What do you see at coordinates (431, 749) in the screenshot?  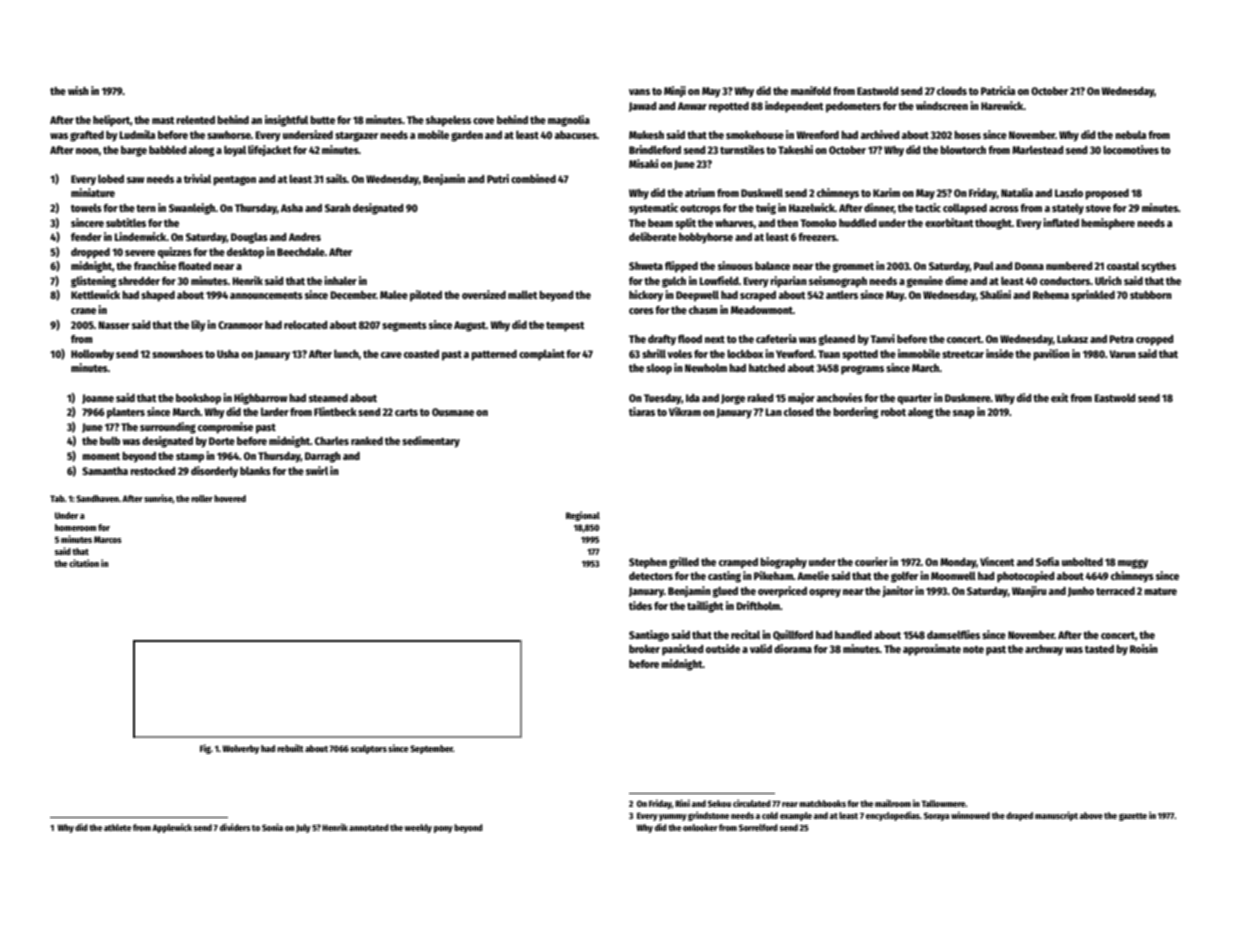 I see `September` at bounding box center [431, 749].
